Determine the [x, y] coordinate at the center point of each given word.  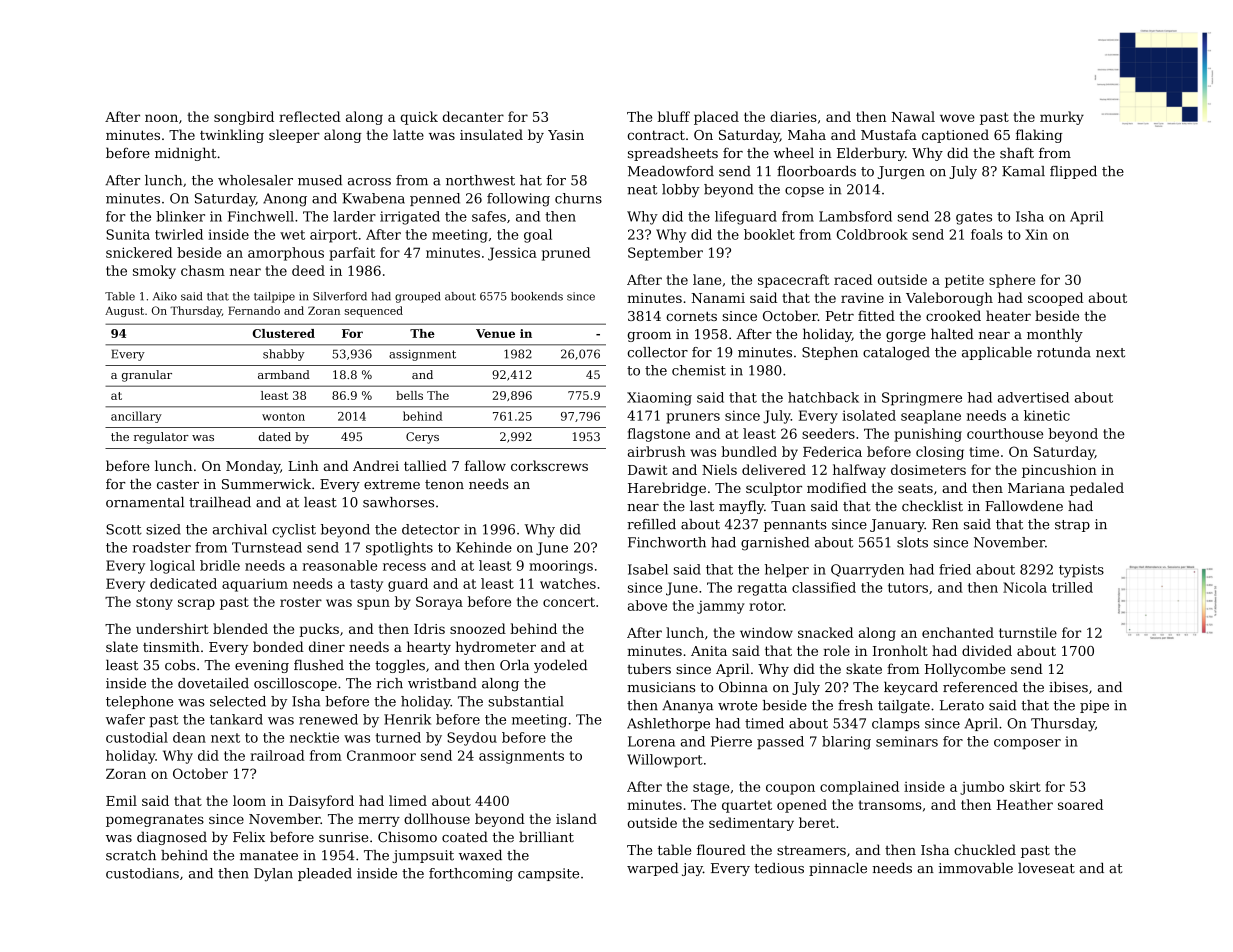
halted [952, 334]
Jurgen [901, 172]
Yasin [566, 135]
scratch [131, 855]
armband [284, 374]
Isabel [648, 569]
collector [658, 352]
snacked [826, 632]
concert [569, 602]
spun [373, 604]
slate [122, 646]
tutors [908, 588]
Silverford [340, 296]
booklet [769, 234]
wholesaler [255, 180]
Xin [1036, 234]
